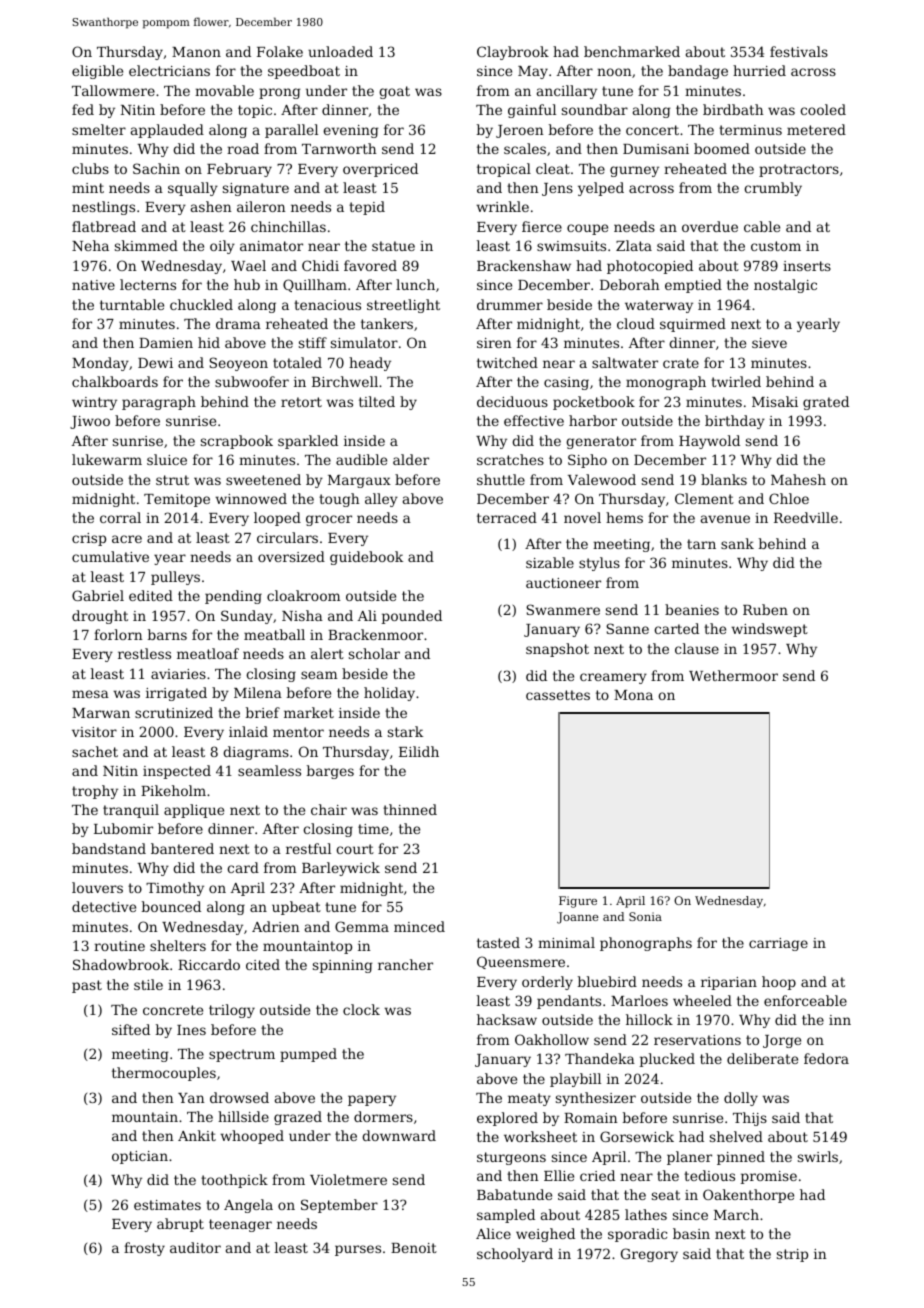 The width and height of the image is (924, 1308). I want to click on Clement, so click(704, 498).
